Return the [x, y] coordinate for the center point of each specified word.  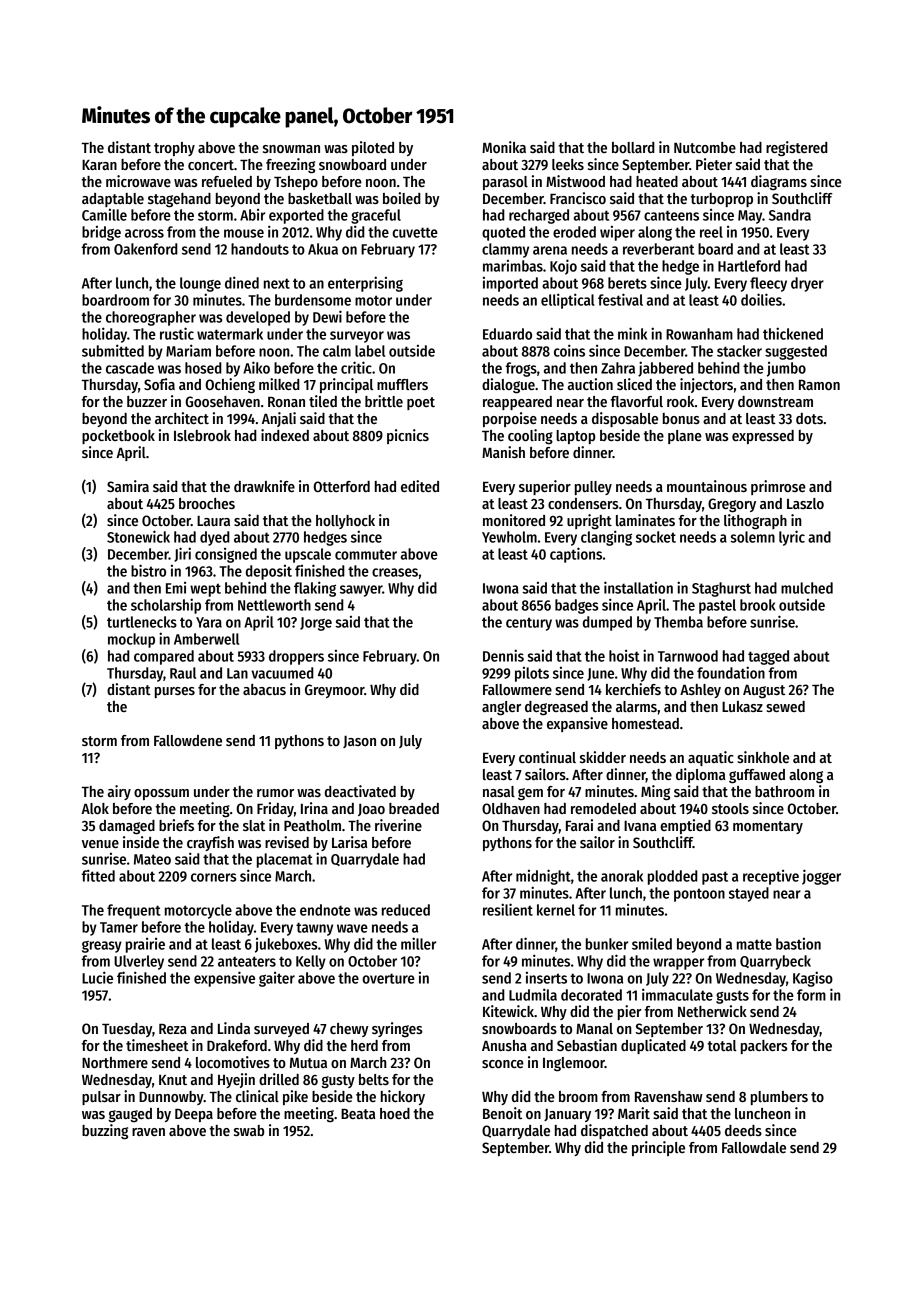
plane [685, 437]
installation [638, 587]
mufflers [402, 384]
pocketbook [118, 437]
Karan [99, 165]
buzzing [105, 1132]
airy [119, 792]
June [600, 674]
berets [627, 283]
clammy [505, 250]
